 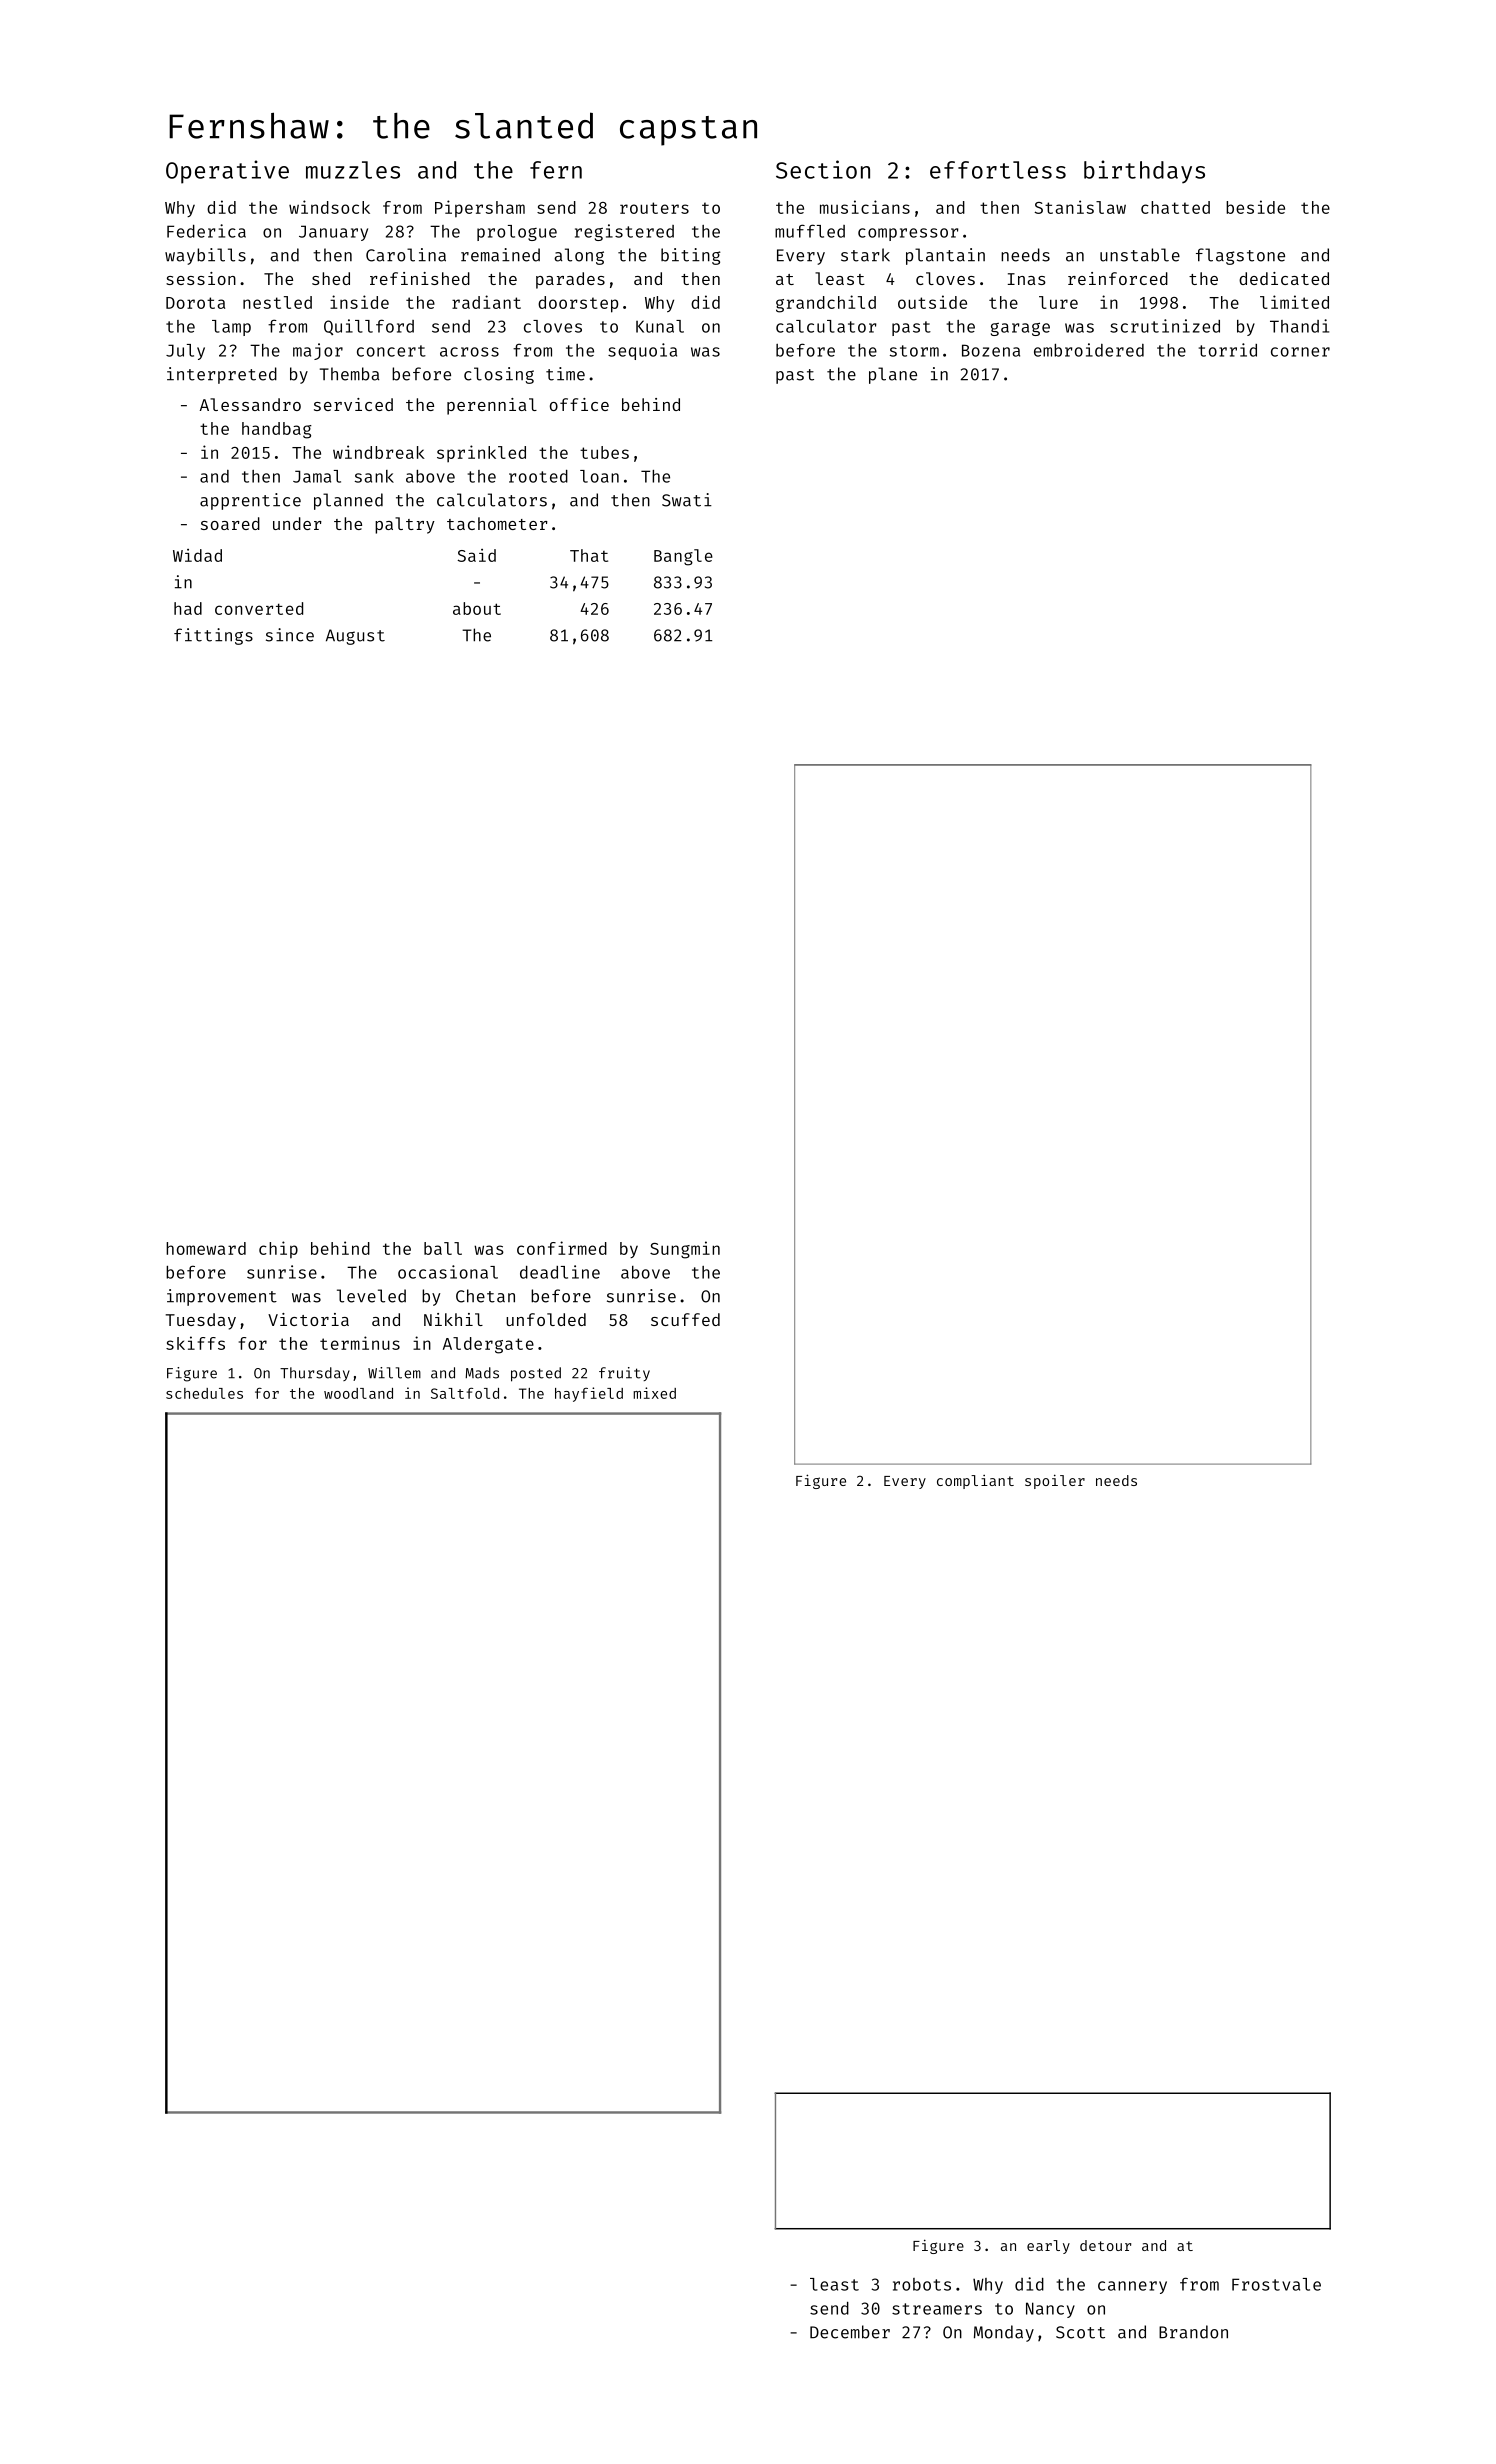 I want to click on homeward, so click(x=206, y=1248).
